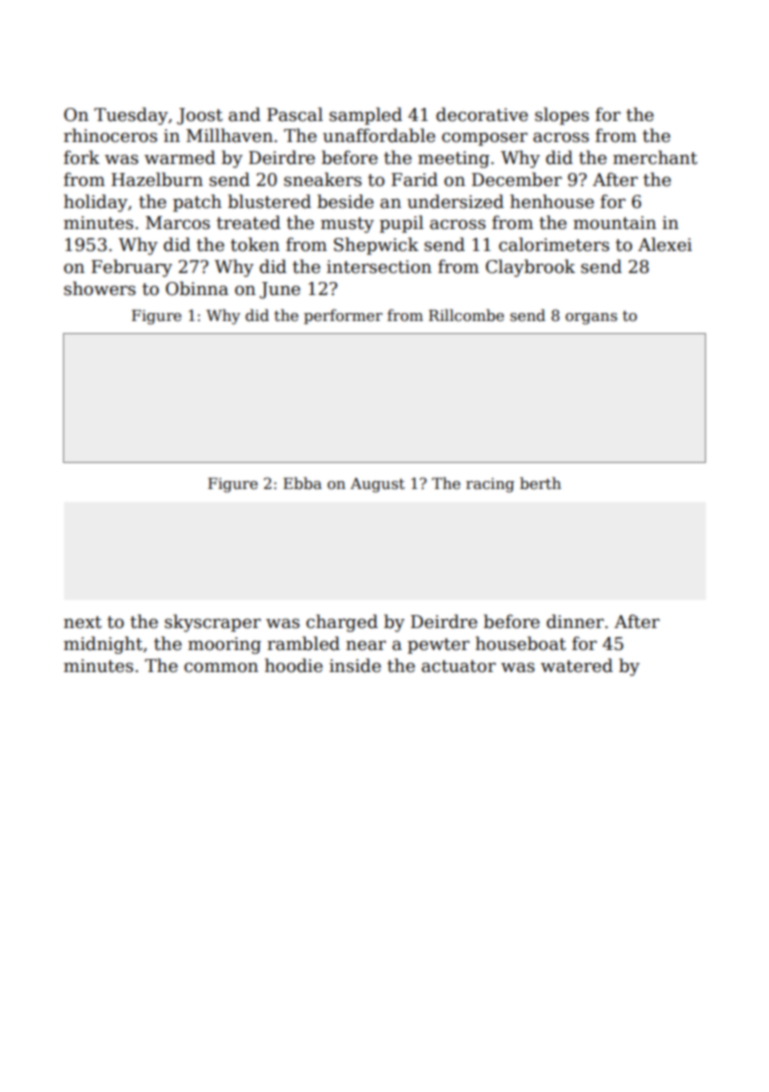  What do you see at coordinates (482, 114) in the screenshot?
I see `decorative` at bounding box center [482, 114].
